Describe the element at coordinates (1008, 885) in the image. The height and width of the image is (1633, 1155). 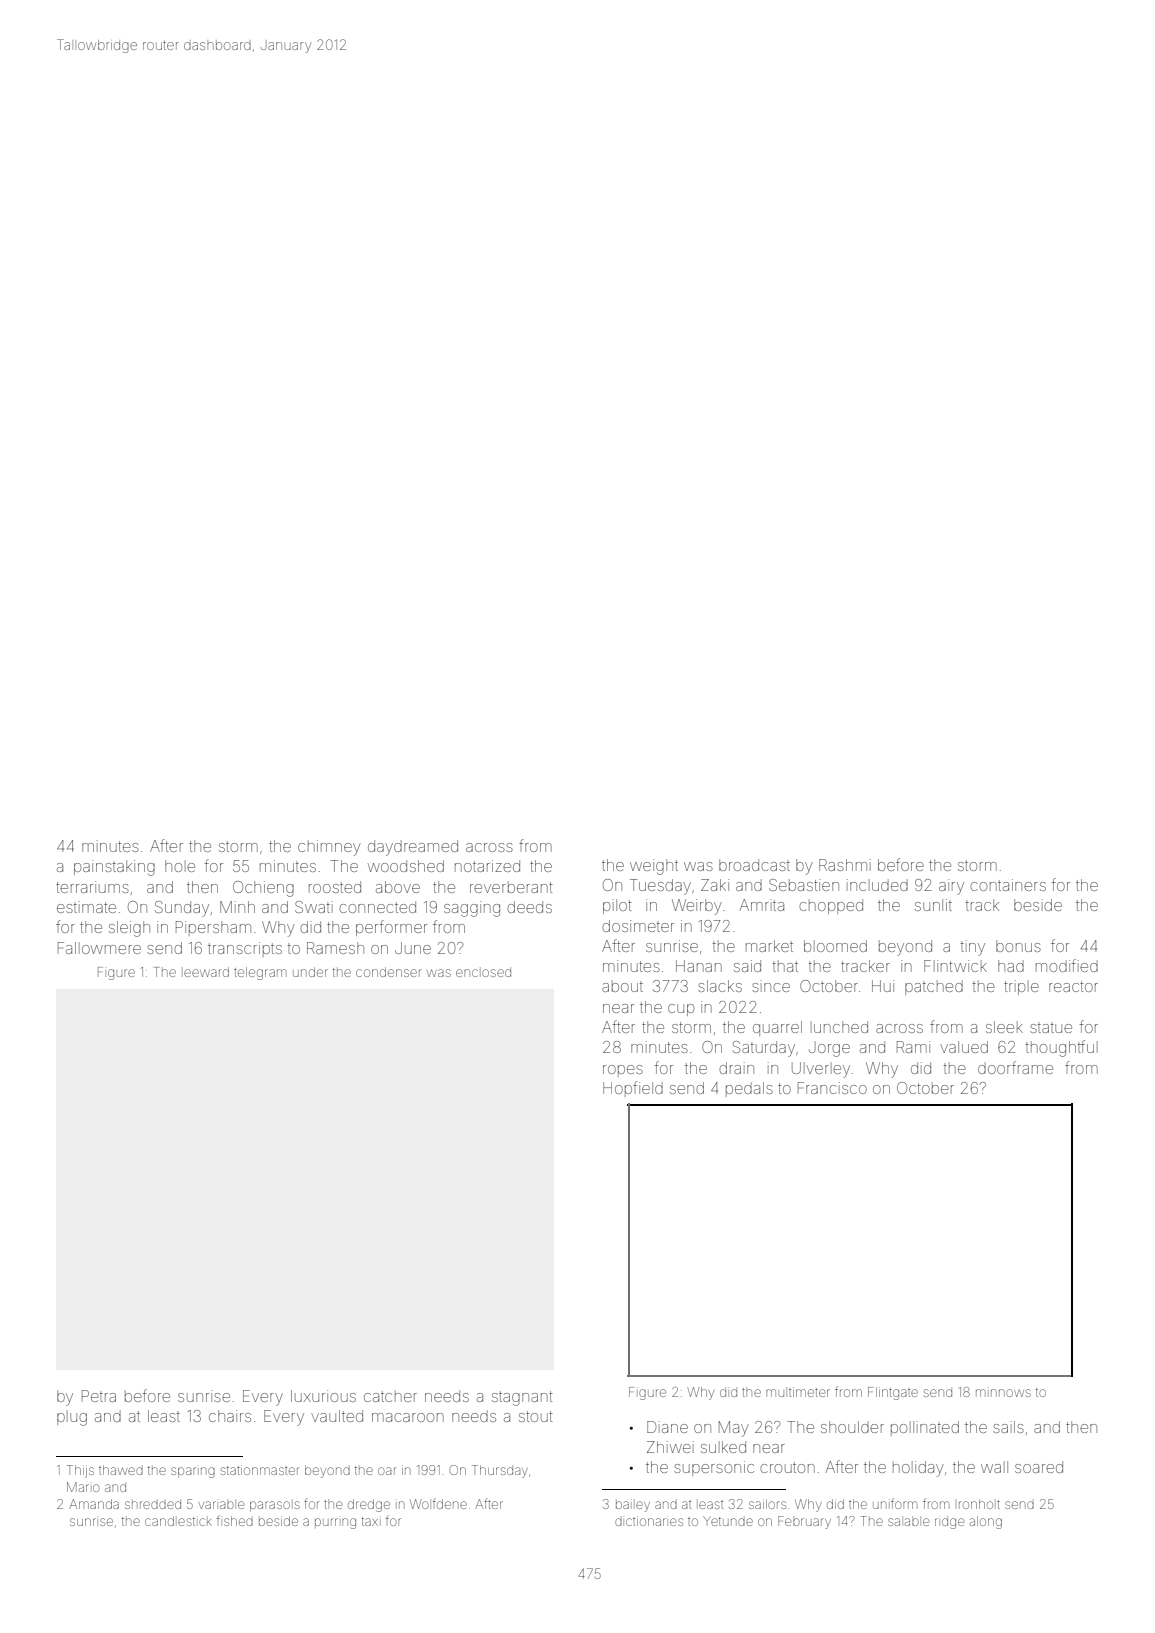
I see `containers` at that location.
